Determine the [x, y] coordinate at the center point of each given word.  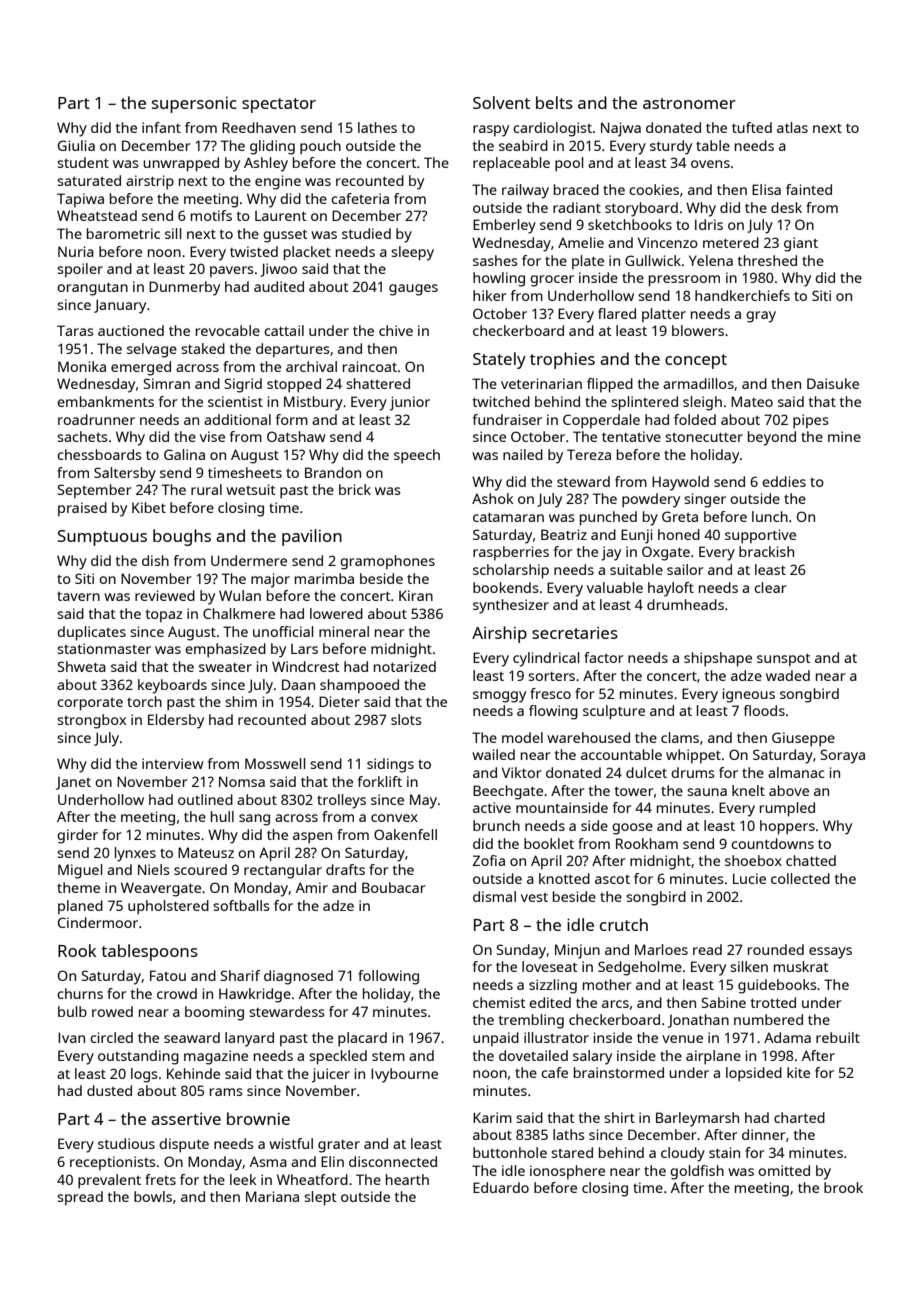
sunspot [784, 660]
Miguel [80, 871]
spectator [279, 105]
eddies [784, 481]
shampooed [359, 686]
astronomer [689, 103]
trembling [531, 1021]
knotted [564, 878]
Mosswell [275, 763]
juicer [331, 1075]
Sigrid [243, 385]
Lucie [749, 878]
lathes [377, 127]
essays [830, 953]
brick [355, 489]
